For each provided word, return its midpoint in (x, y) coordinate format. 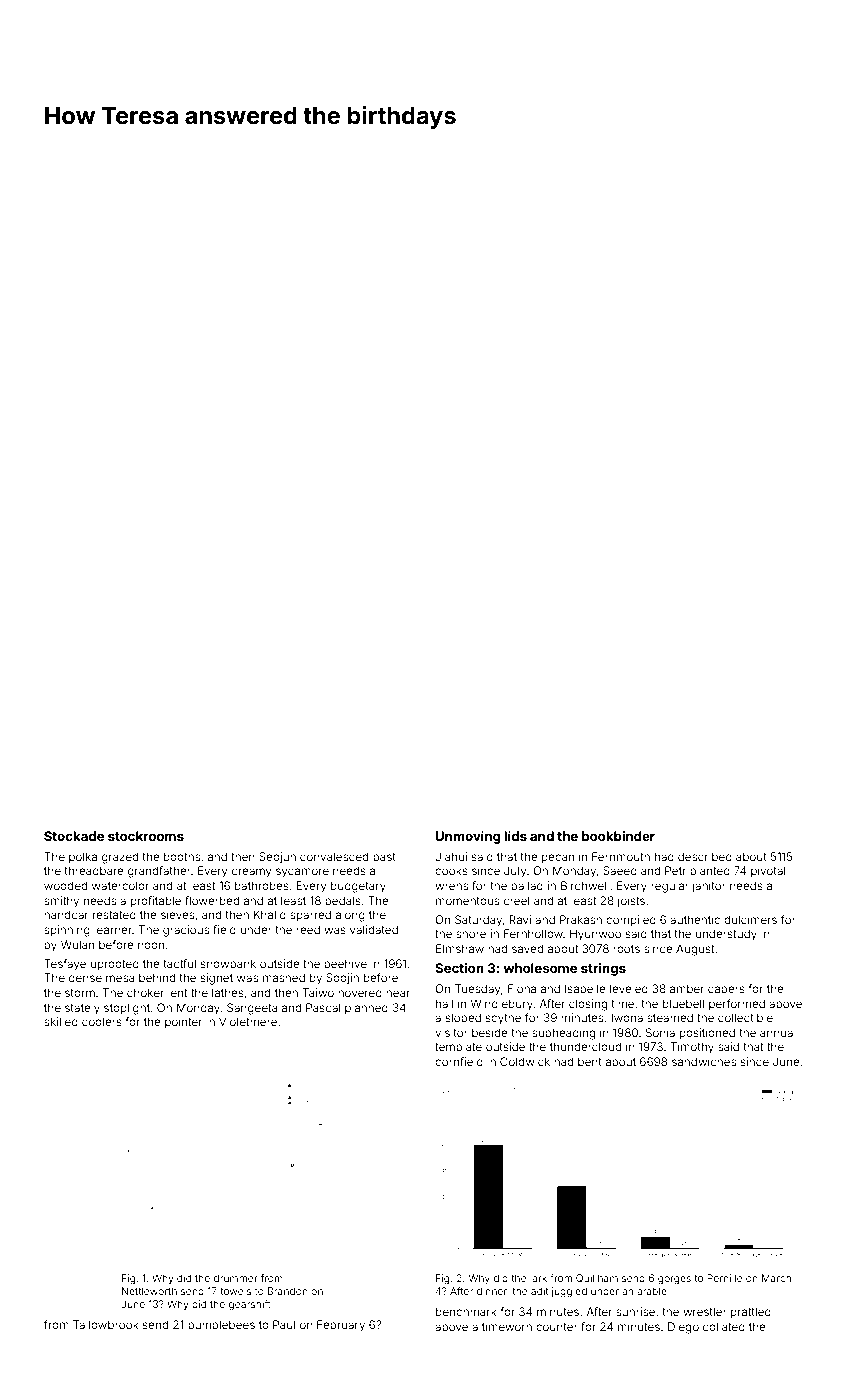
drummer (236, 1278)
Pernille (724, 1278)
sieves (177, 914)
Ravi (520, 919)
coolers (102, 1021)
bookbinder (618, 836)
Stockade (74, 836)
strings (603, 969)
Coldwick (525, 1061)
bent (590, 1061)
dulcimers (750, 919)
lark (538, 1278)
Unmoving (468, 837)
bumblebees (221, 1324)
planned (366, 1009)
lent (177, 992)
